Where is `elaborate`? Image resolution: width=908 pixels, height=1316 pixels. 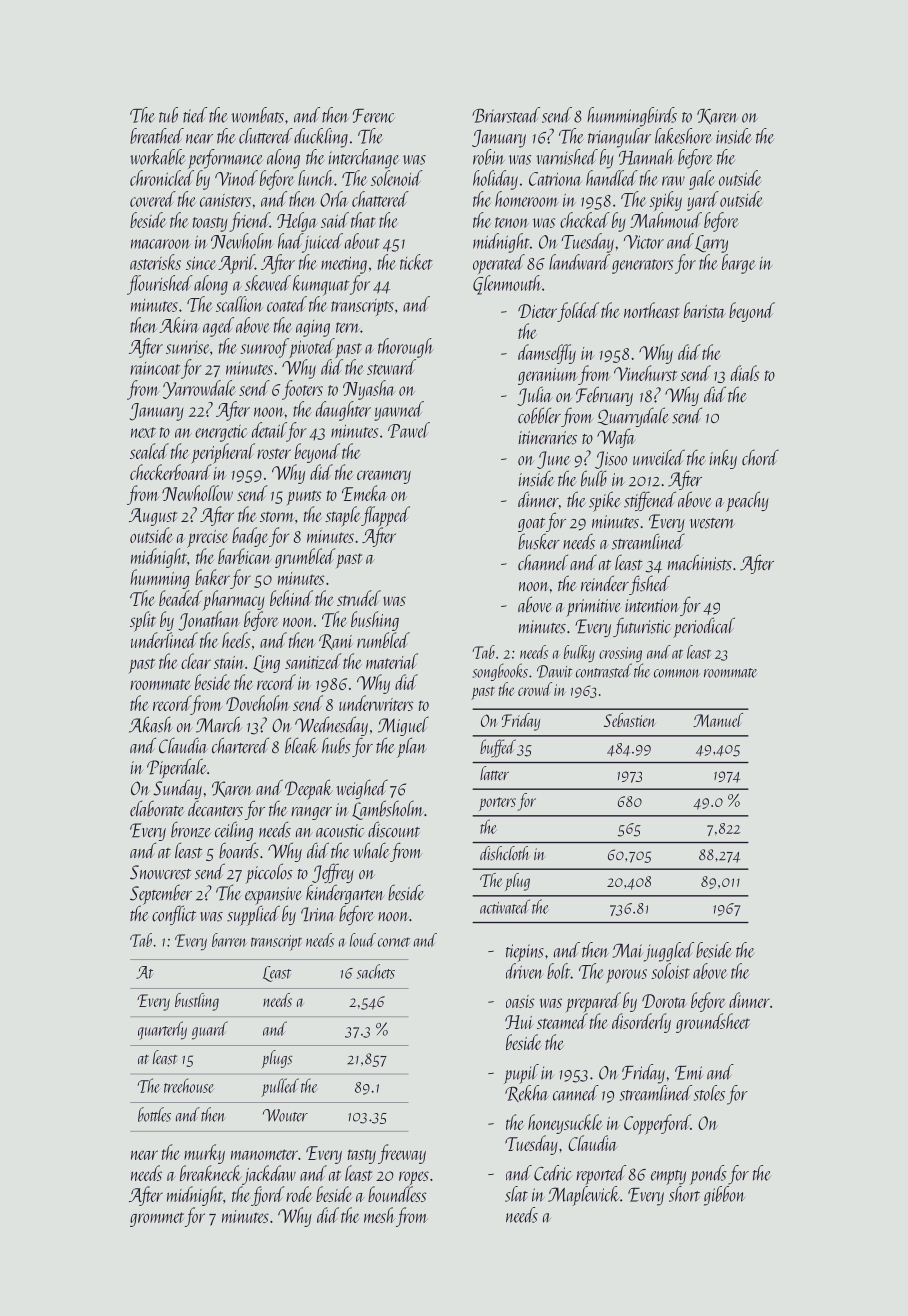
elaborate is located at coordinates (157, 808).
